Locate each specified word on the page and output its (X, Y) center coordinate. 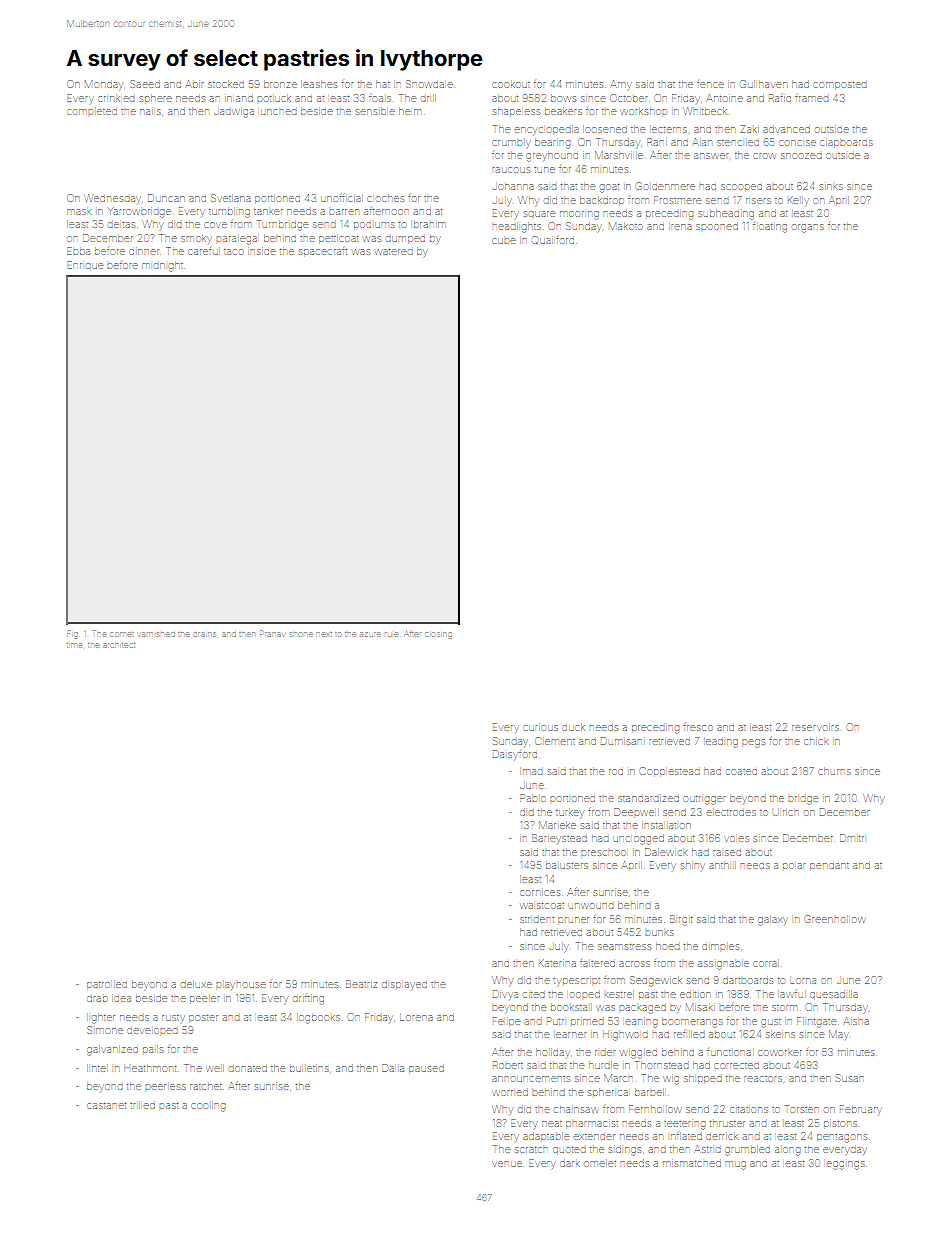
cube (504, 241)
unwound (591, 906)
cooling (208, 1107)
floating (770, 228)
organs (808, 228)
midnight (162, 267)
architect (120, 645)
